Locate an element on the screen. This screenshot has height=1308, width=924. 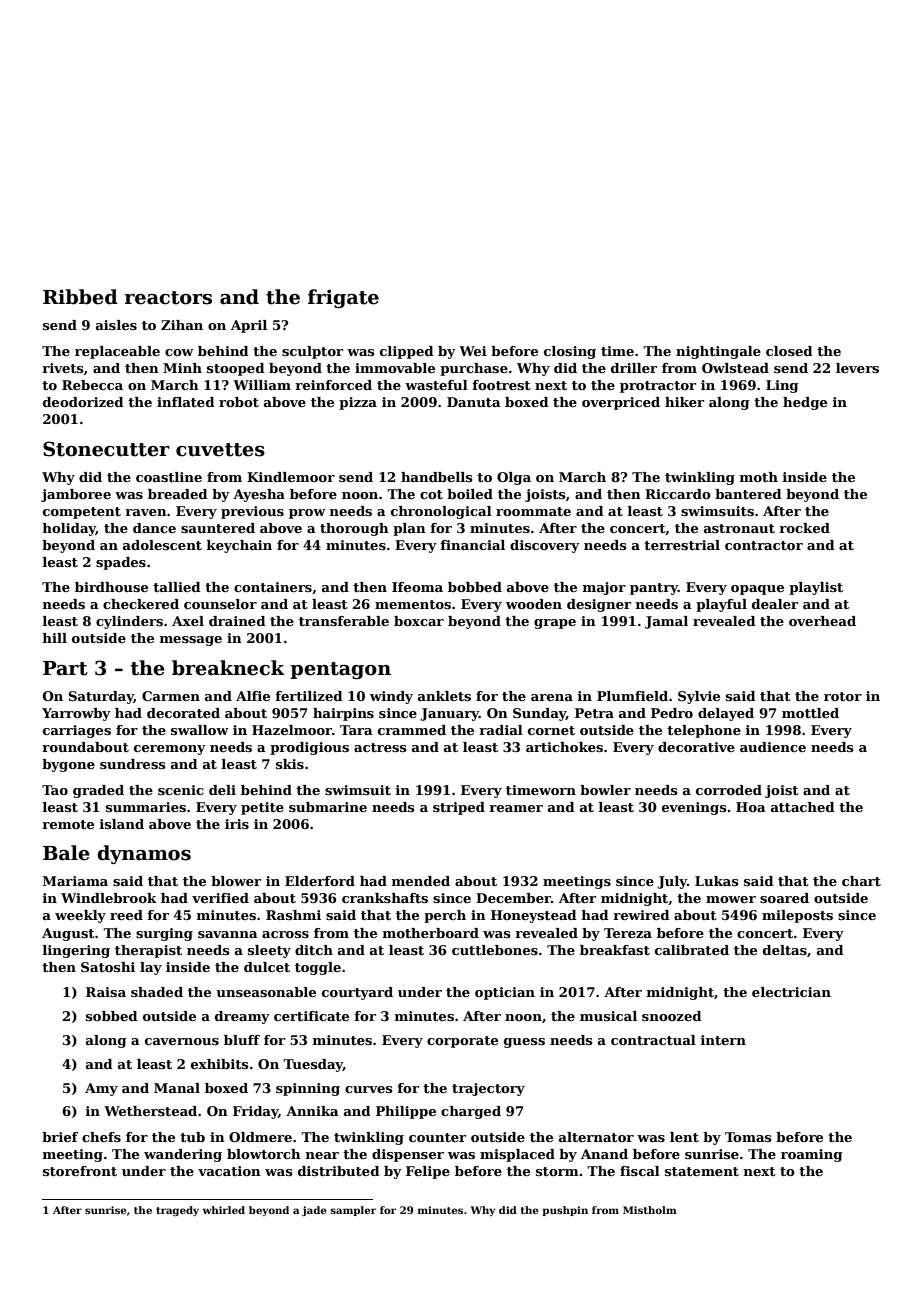
cylinders is located at coordinates (129, 622).
